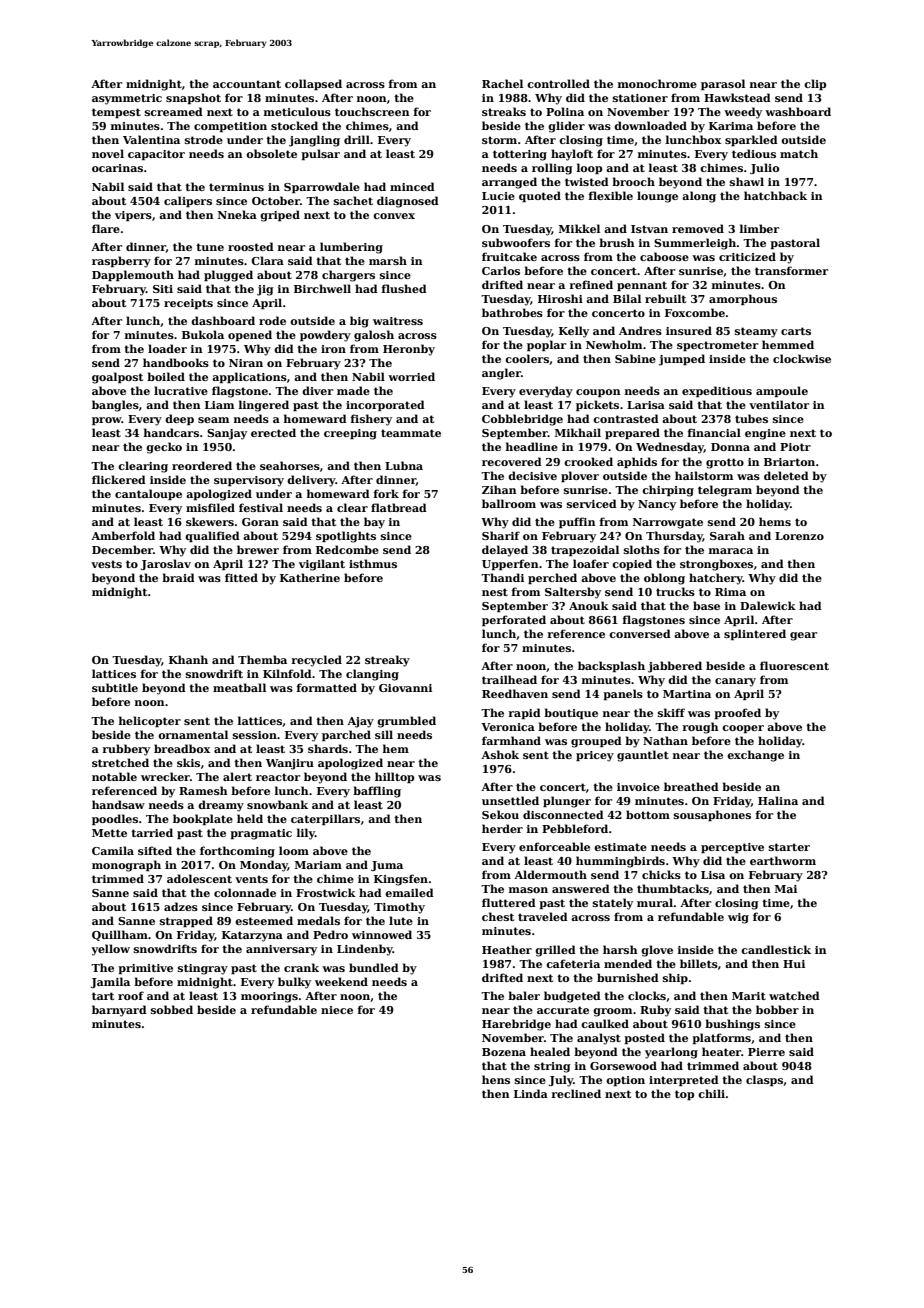  Describe the element at coordinates (723, 84) in the screenshot. I see `parasol` at that location.
